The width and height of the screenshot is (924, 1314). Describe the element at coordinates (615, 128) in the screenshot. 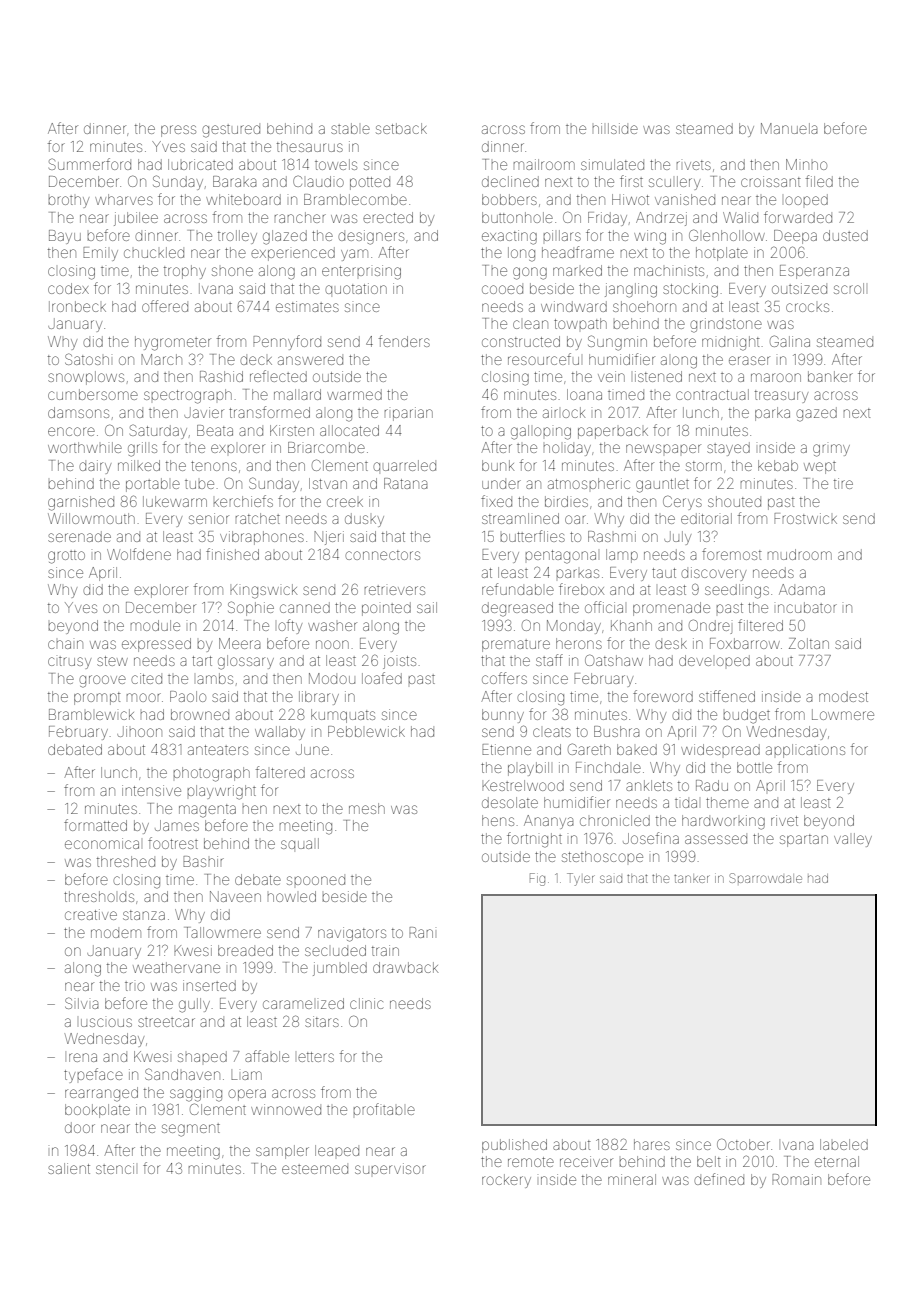

I see `hillside` at that location.
